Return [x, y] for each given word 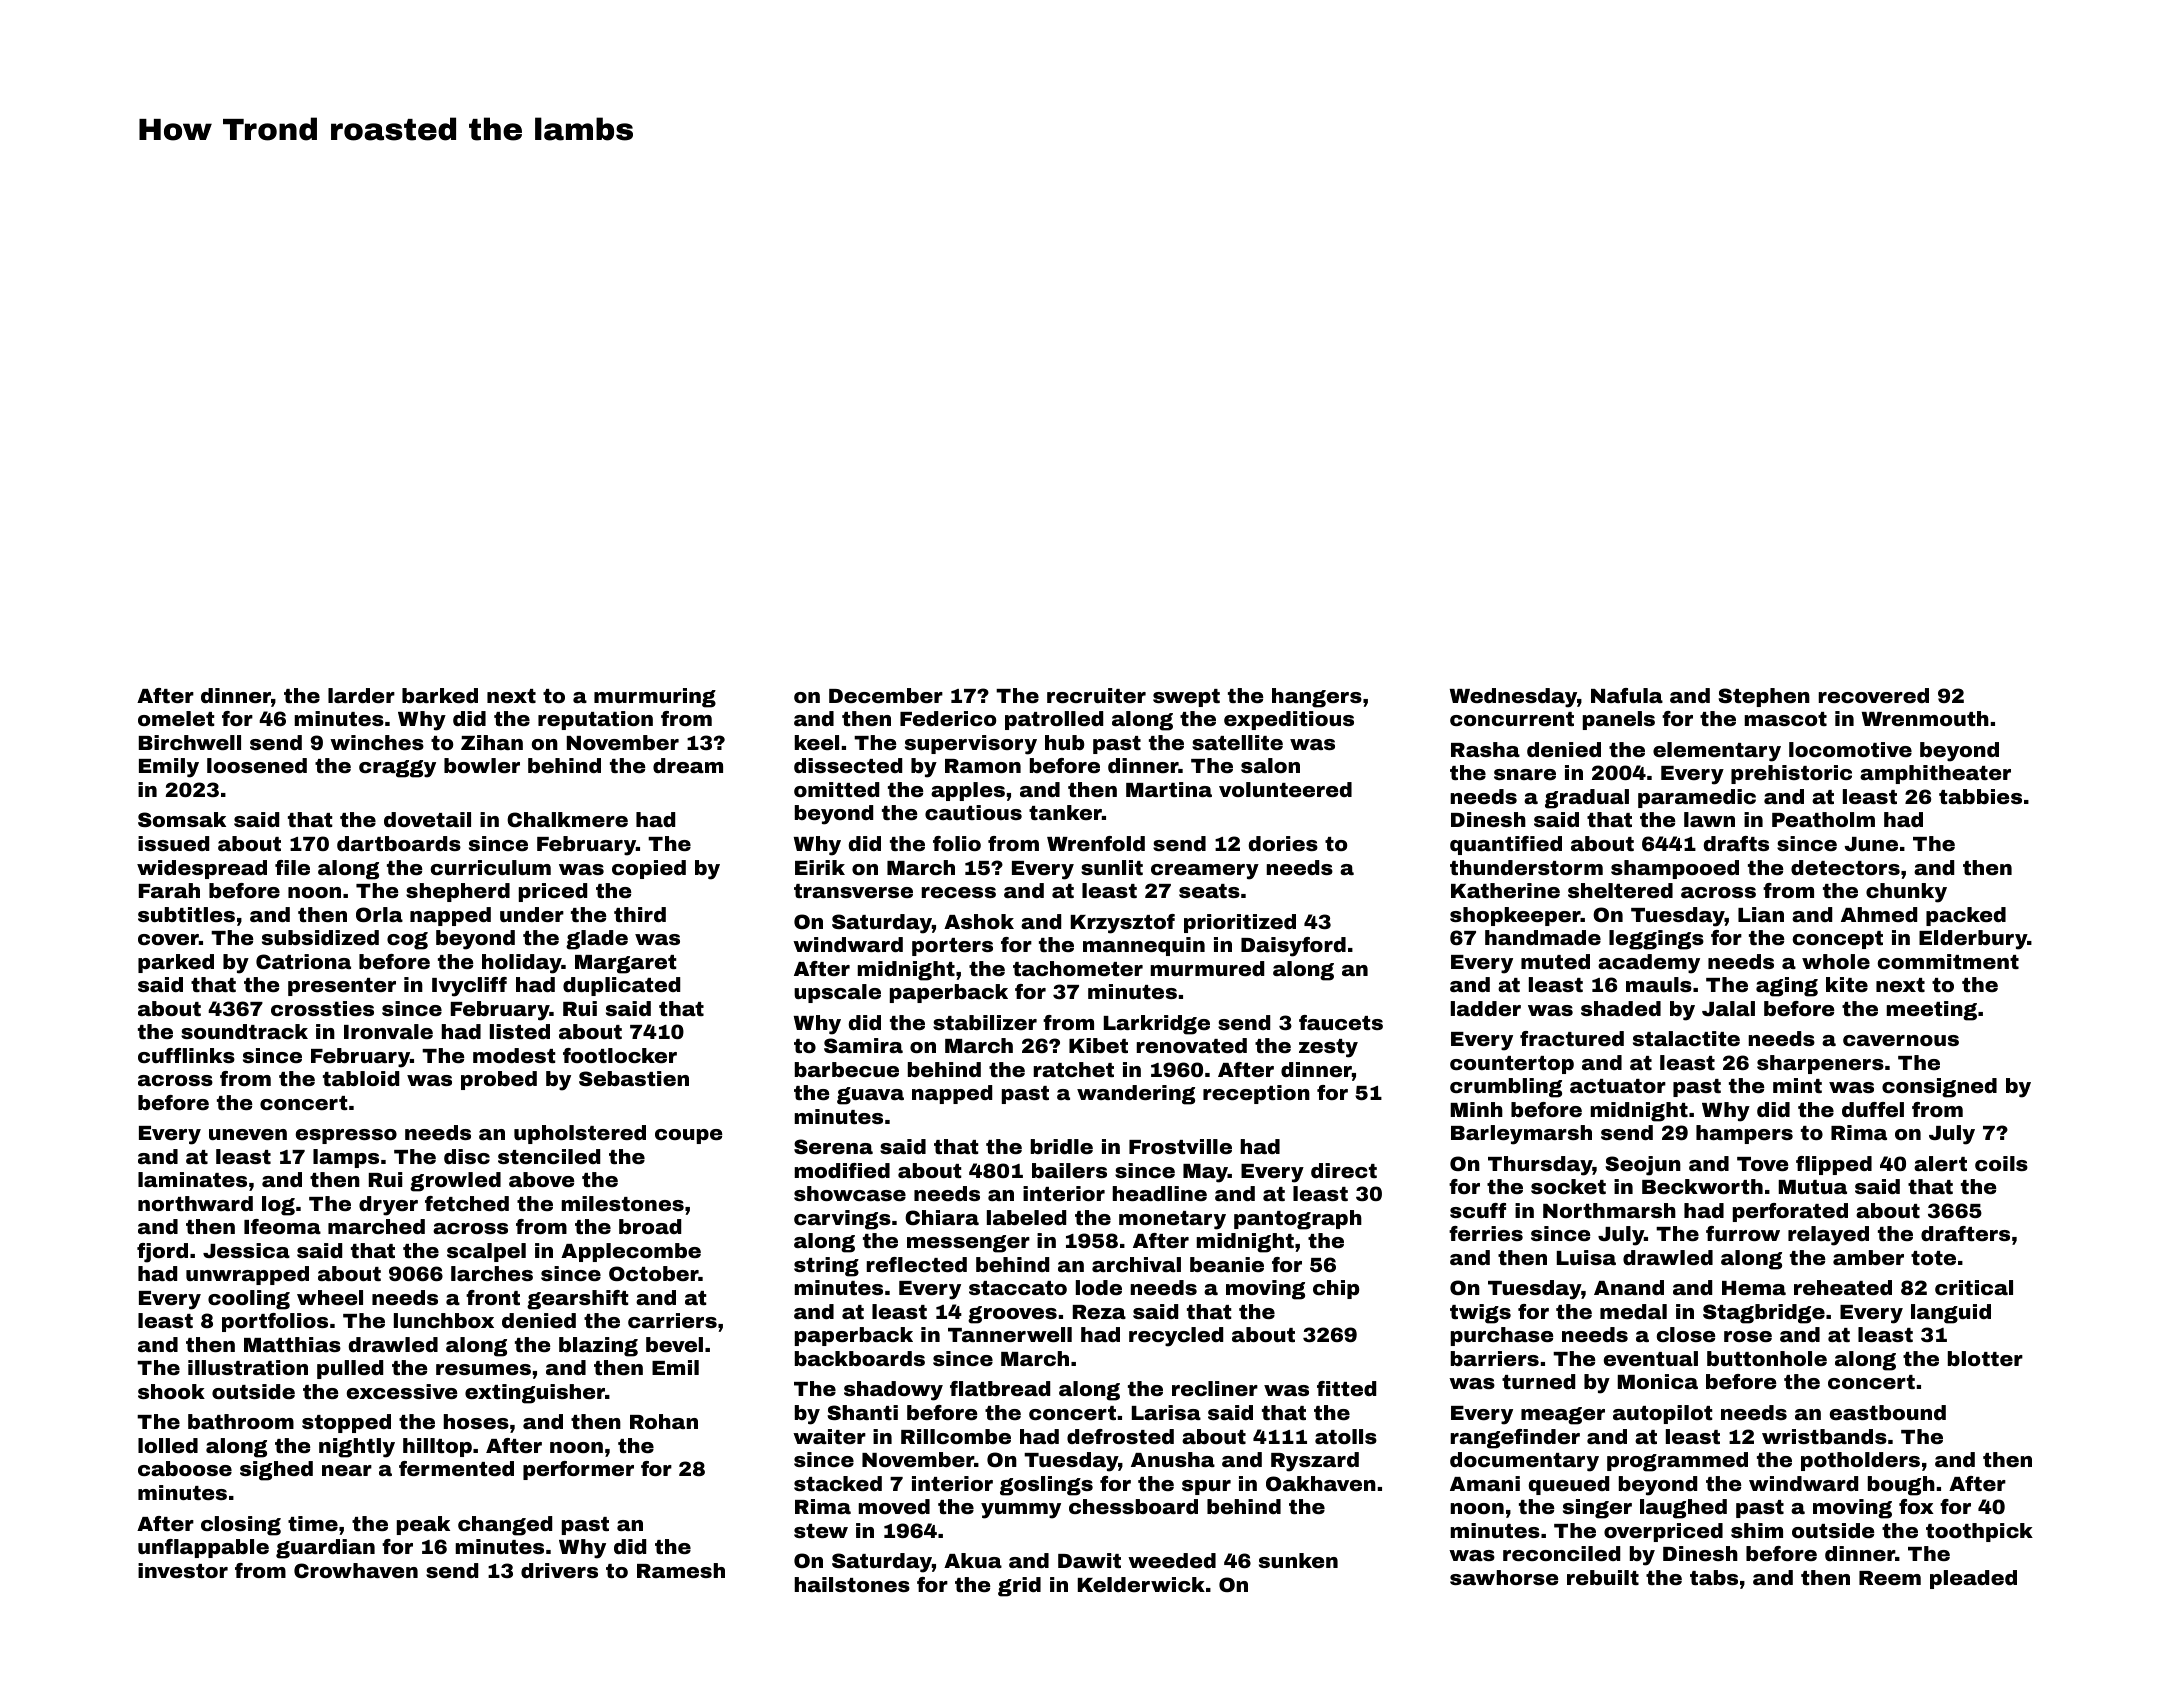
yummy [1021, 1511]
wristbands [1824, 1436]
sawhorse [1504, 1577]
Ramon [983, 766]
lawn [1709, 819]
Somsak [182, 819]
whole [1836, 961]
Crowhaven [356, 1570]
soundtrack [244, 1031]
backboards [860, 1358]
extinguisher [535, 1394]
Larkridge [1157, 1025]
